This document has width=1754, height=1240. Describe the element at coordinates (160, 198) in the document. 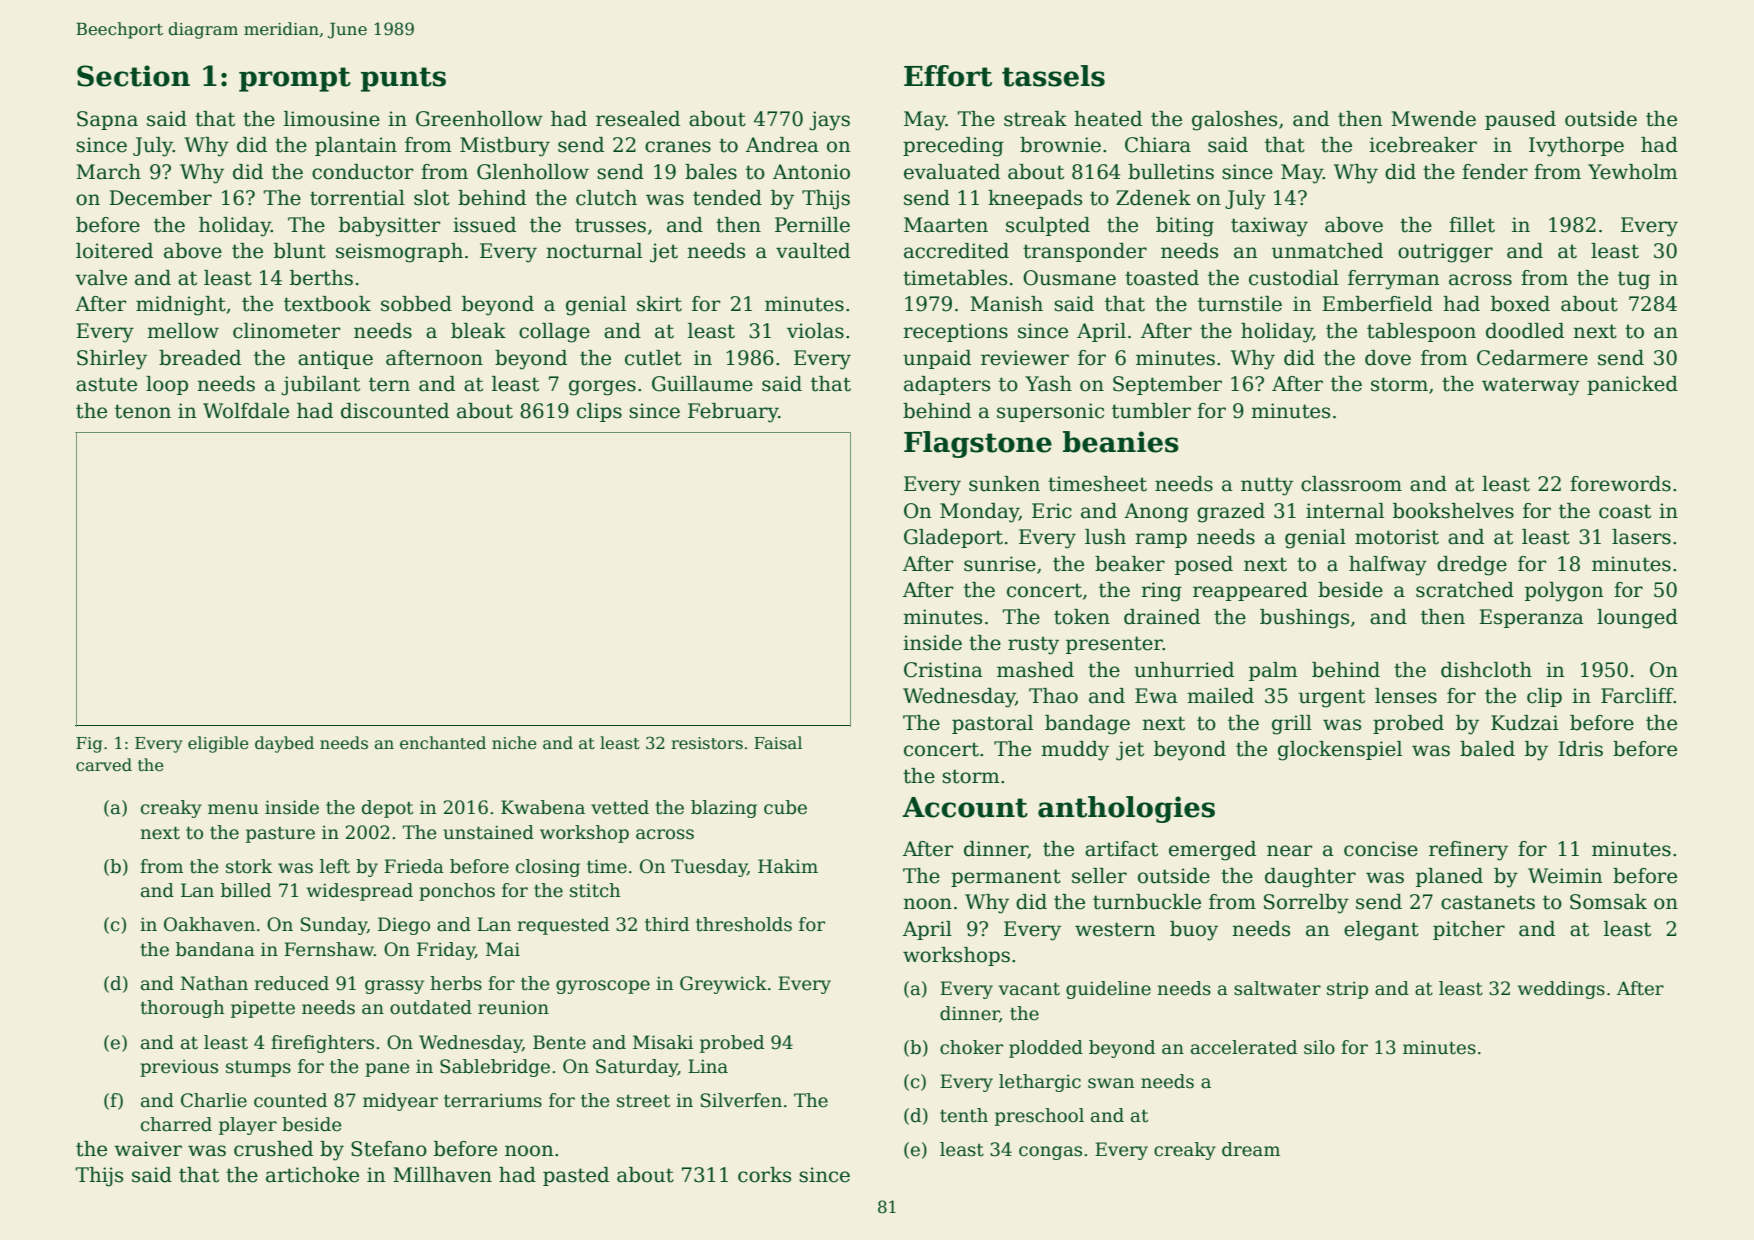

I see `December` at that location.
